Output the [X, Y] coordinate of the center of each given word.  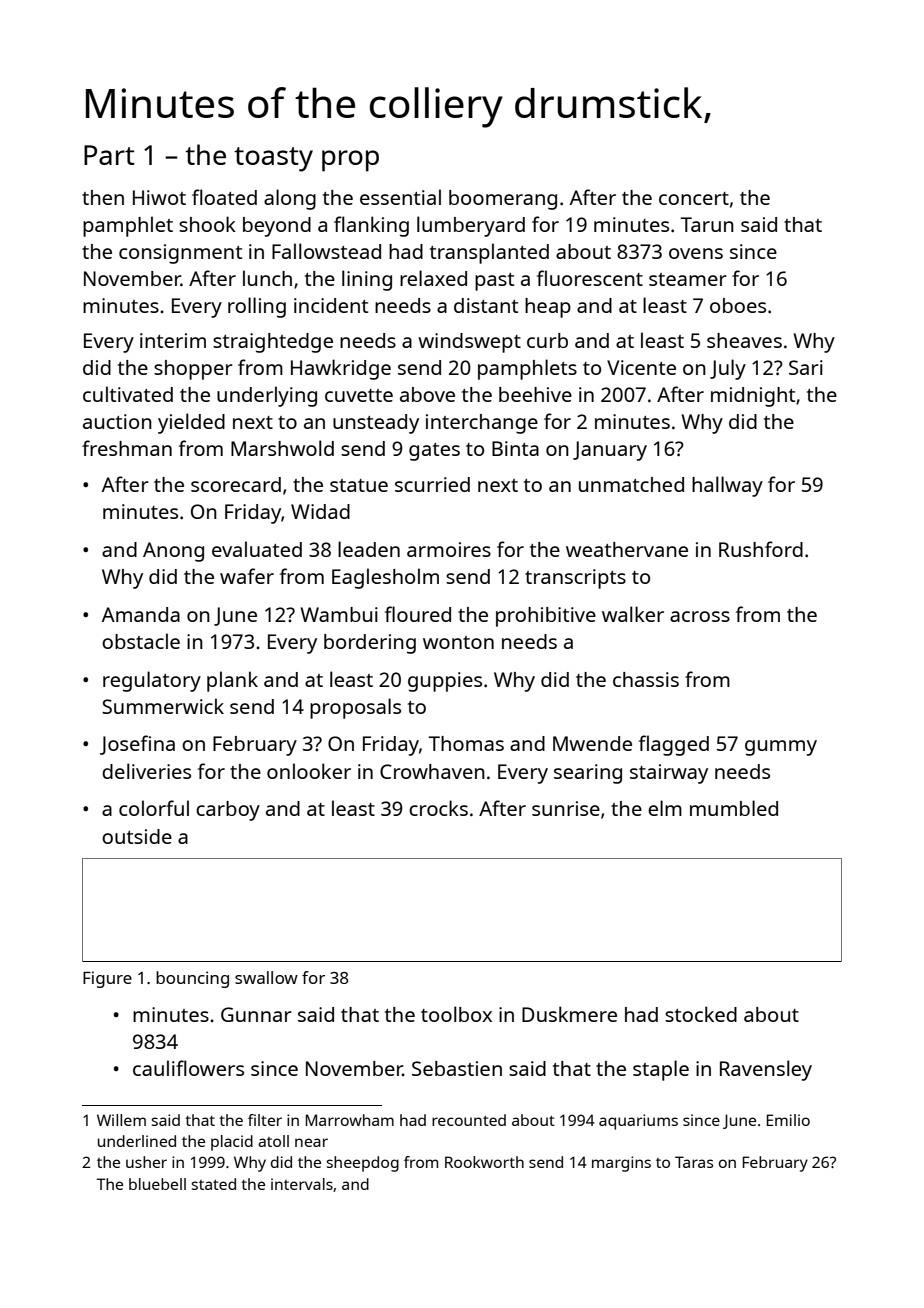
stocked [701, 1014]
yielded [191, 423]
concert [694, 198]
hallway [727, 486]
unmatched [631, 484]
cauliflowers [188, 1068]
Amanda [141, 614]
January [610, 451]
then [103, 197]
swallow [266, 977]
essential [400, 197]
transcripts [575, 579]
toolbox [456, 1014]
